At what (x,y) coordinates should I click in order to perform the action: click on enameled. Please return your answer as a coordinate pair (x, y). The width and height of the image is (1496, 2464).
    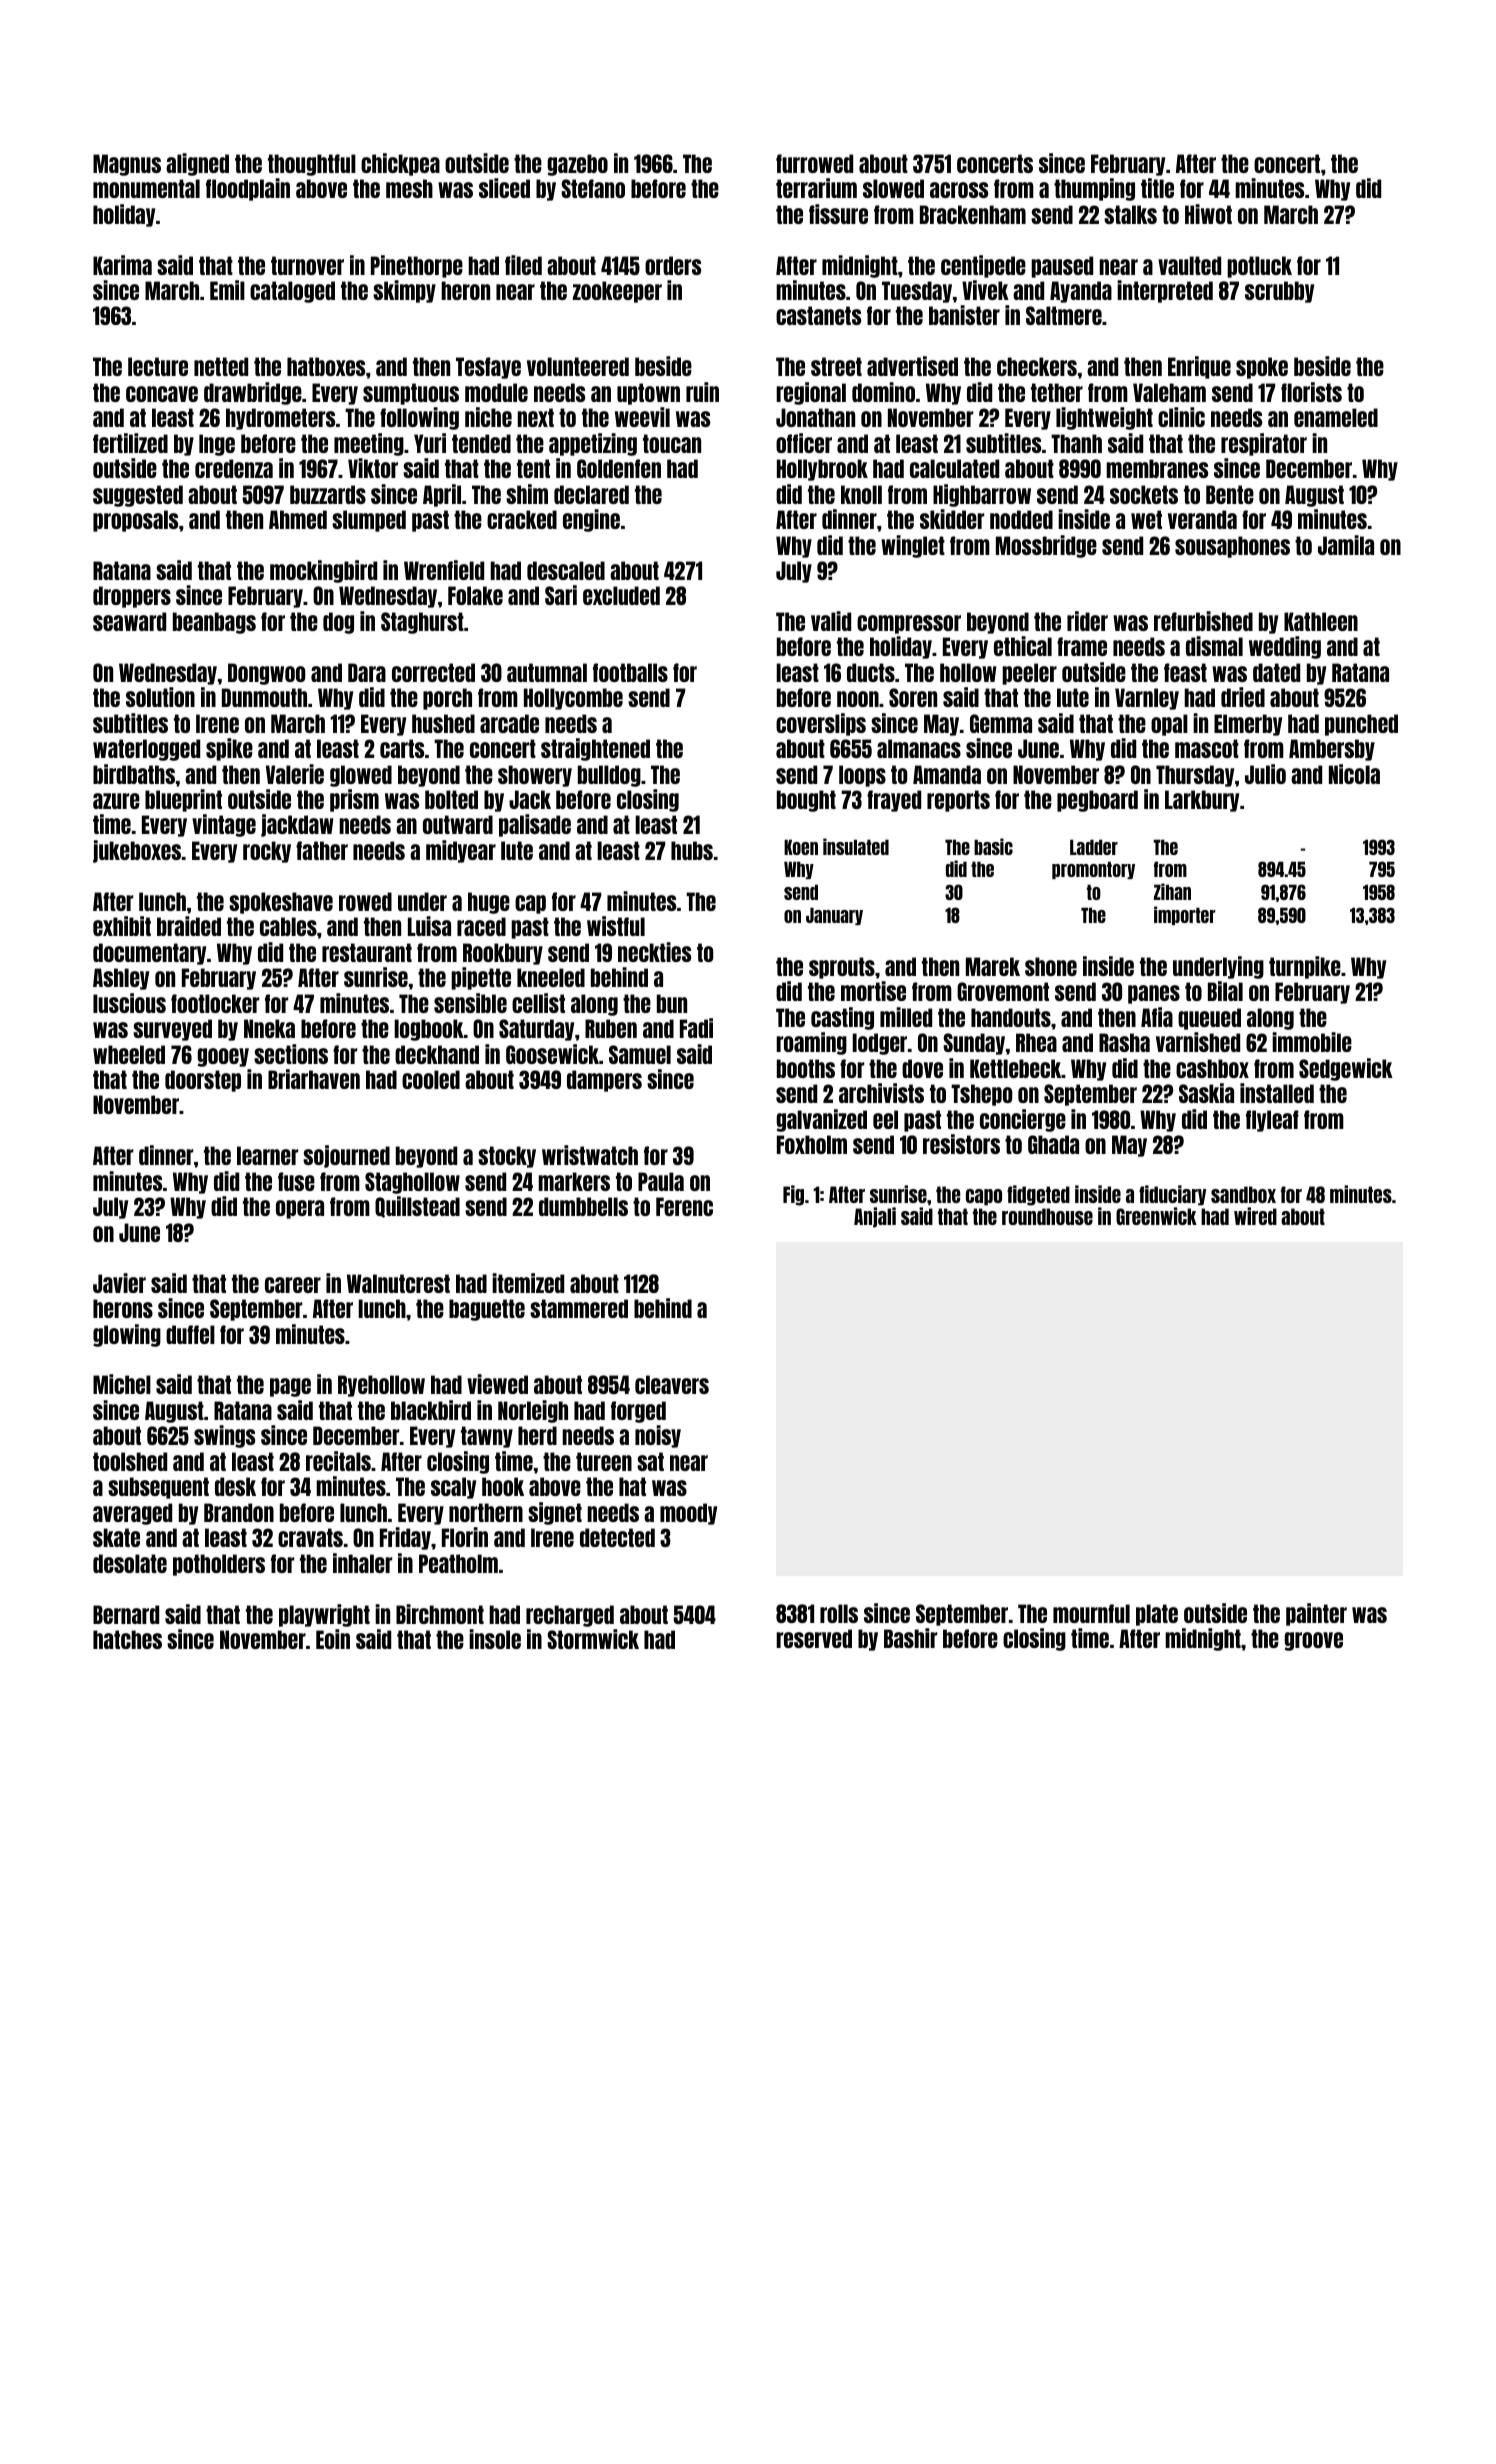
    Looking at the image, I should click on (1336, 417).
